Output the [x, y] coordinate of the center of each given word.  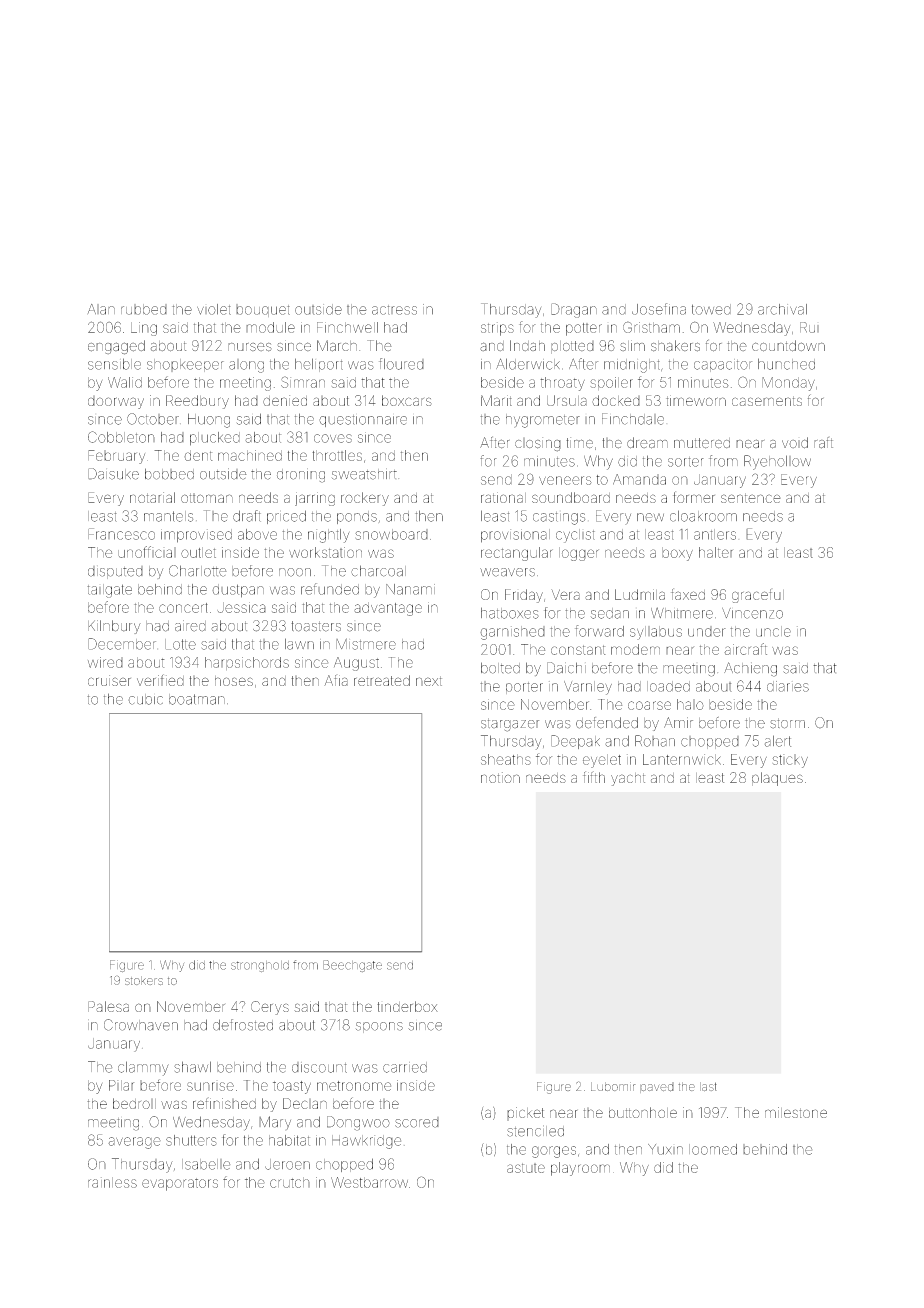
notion [500, 777]
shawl [192, 1067]
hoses [234, 681]
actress [394, 310]
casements [767, 401]
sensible [114, 364]
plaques [777, 779]
